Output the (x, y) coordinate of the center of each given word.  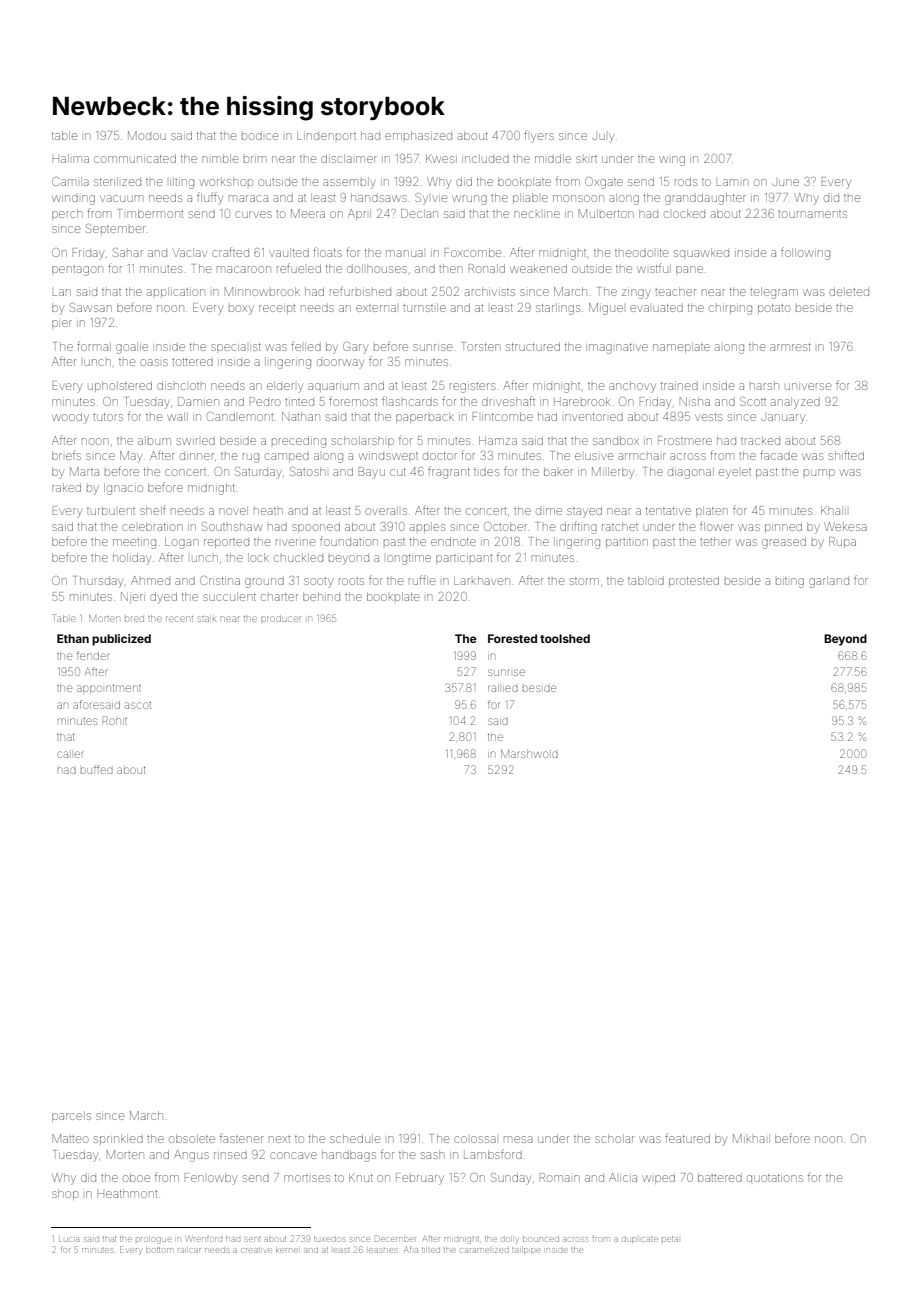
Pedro (265, 401)
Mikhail (751, 1138)
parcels (71, 1116)
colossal (475, 1139)
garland (829, 582)
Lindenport (326, 135)
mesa (518, 1139)
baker (558, 471)
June (785, 182)
